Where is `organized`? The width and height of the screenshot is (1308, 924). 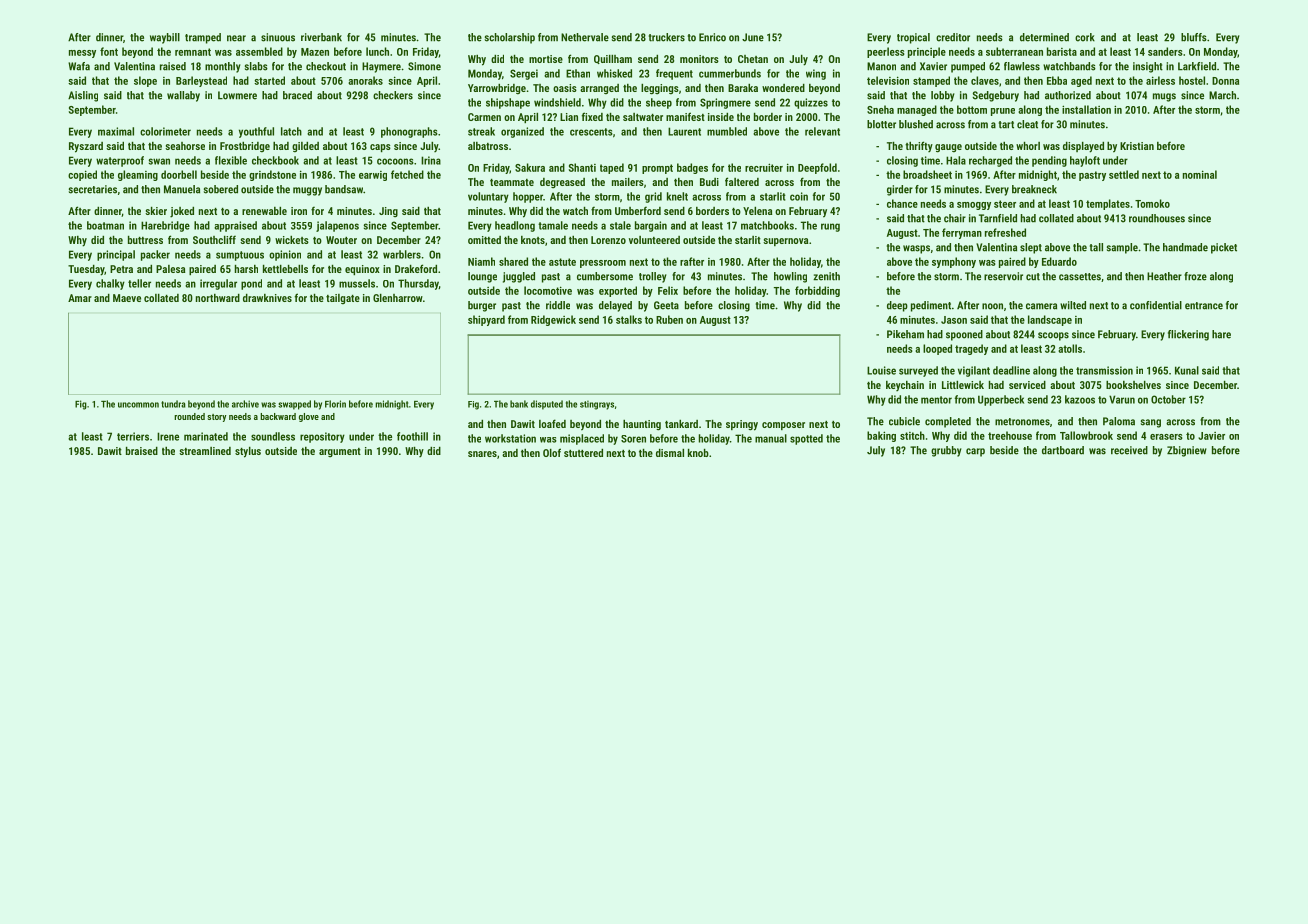
organized is located at coordinates (522, 132).
